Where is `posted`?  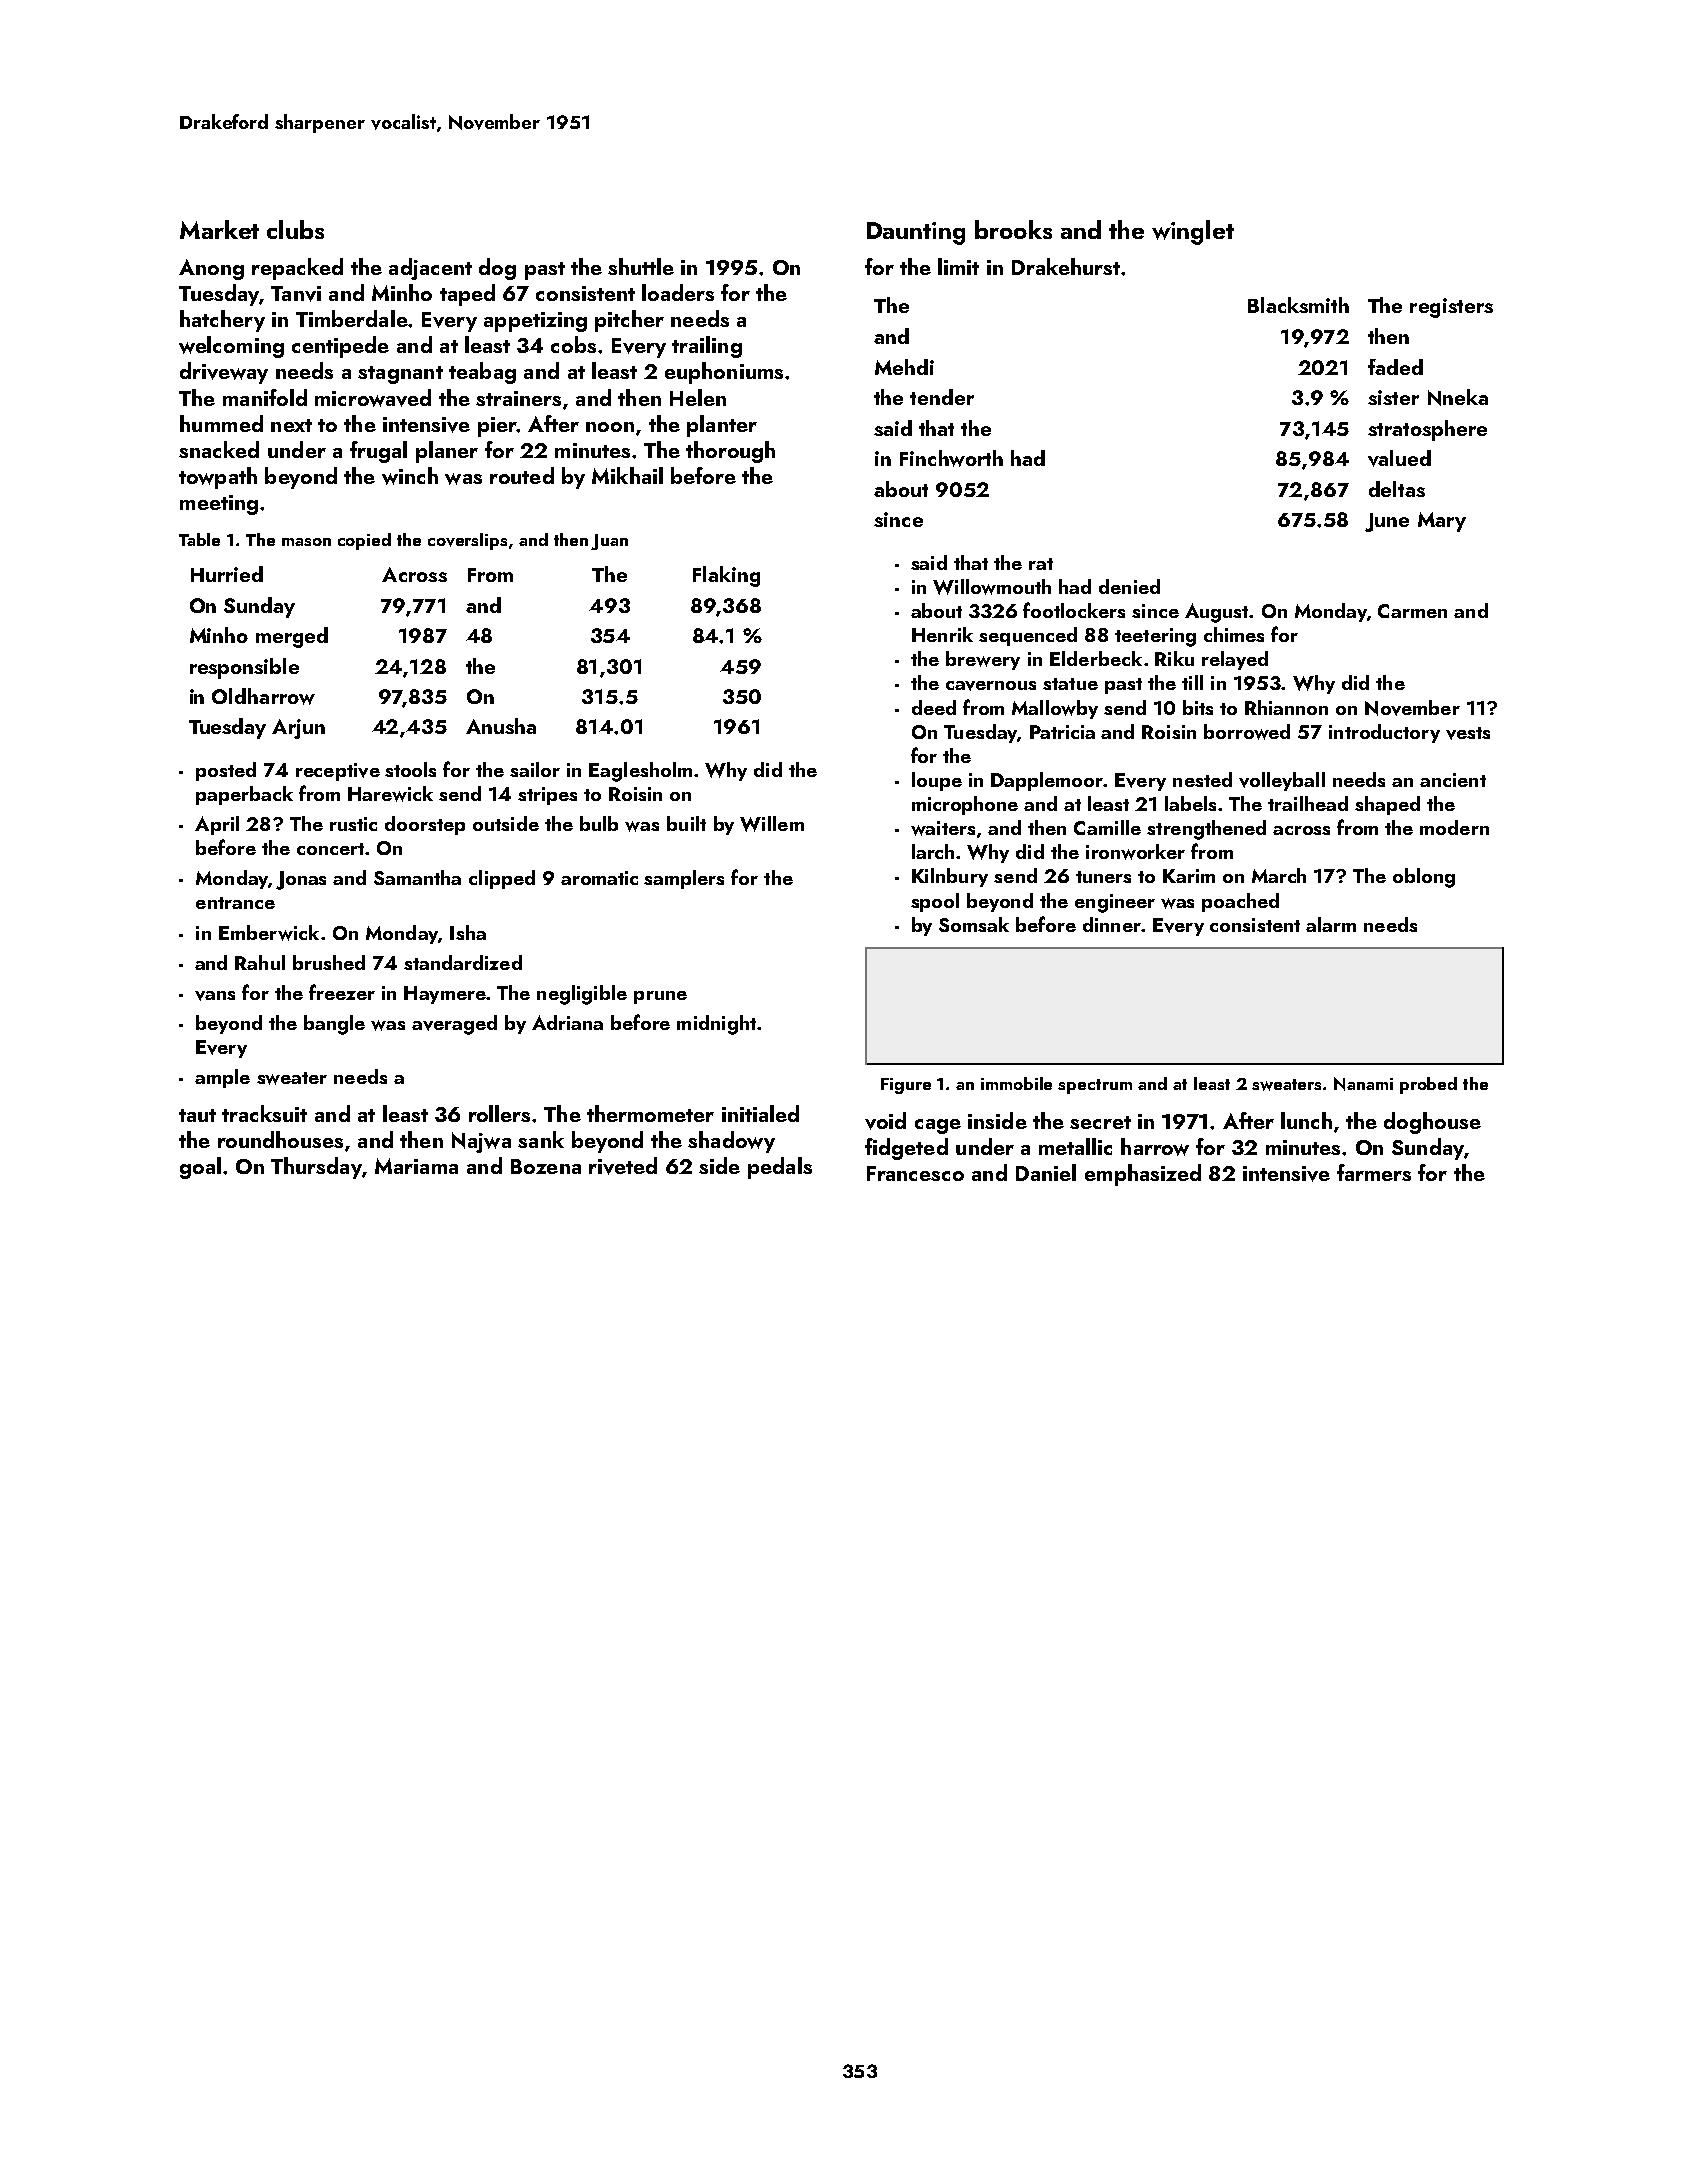
posted is located at coordinates (226, 771).
